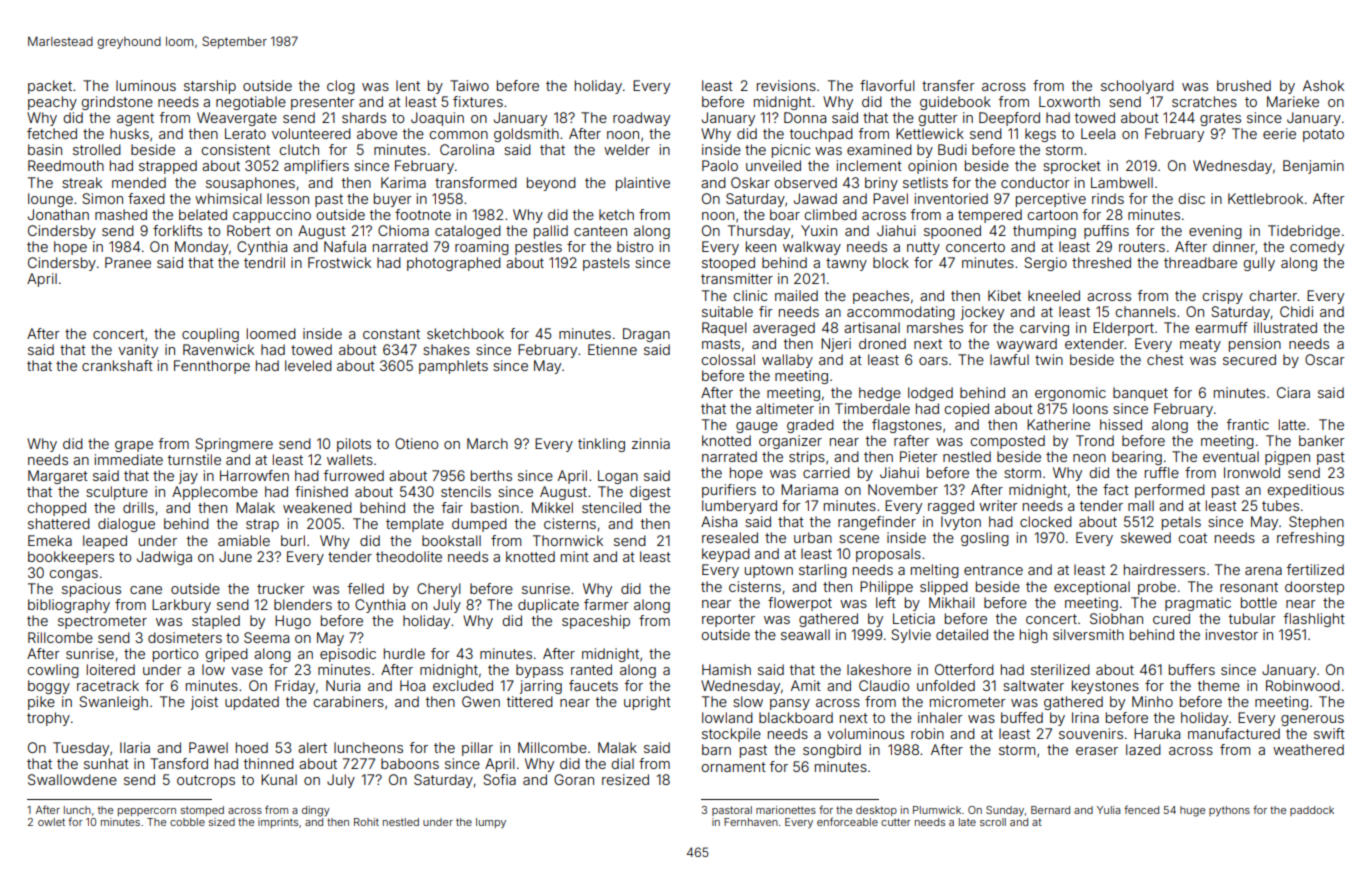 The width and height of the image is (1372, 887). What do you see at coordinates (1137, 87) in the image?
I see `schoolyard` at bounding box center [1137, 87].
